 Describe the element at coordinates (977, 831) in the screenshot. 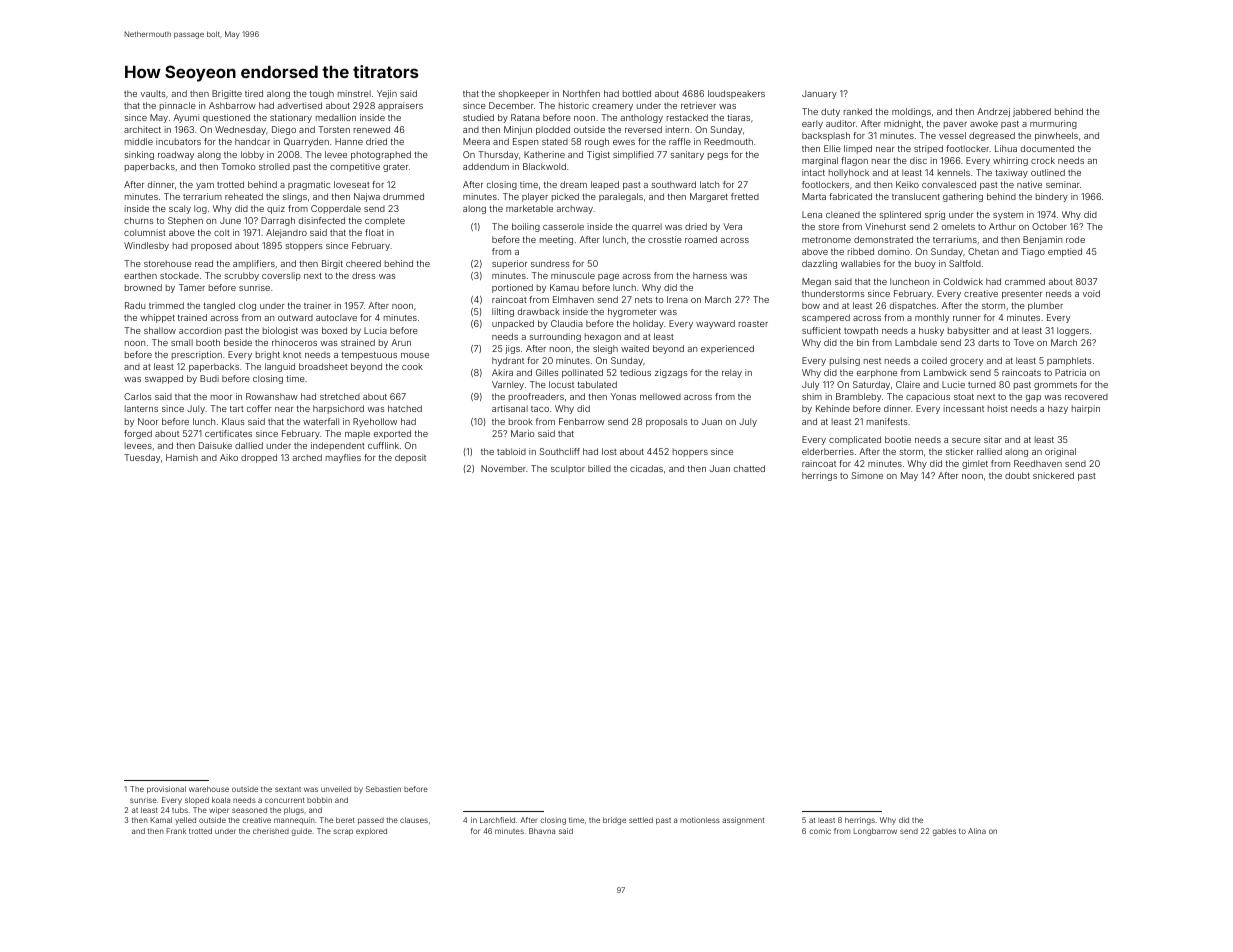

I see `Alina` at that location.
